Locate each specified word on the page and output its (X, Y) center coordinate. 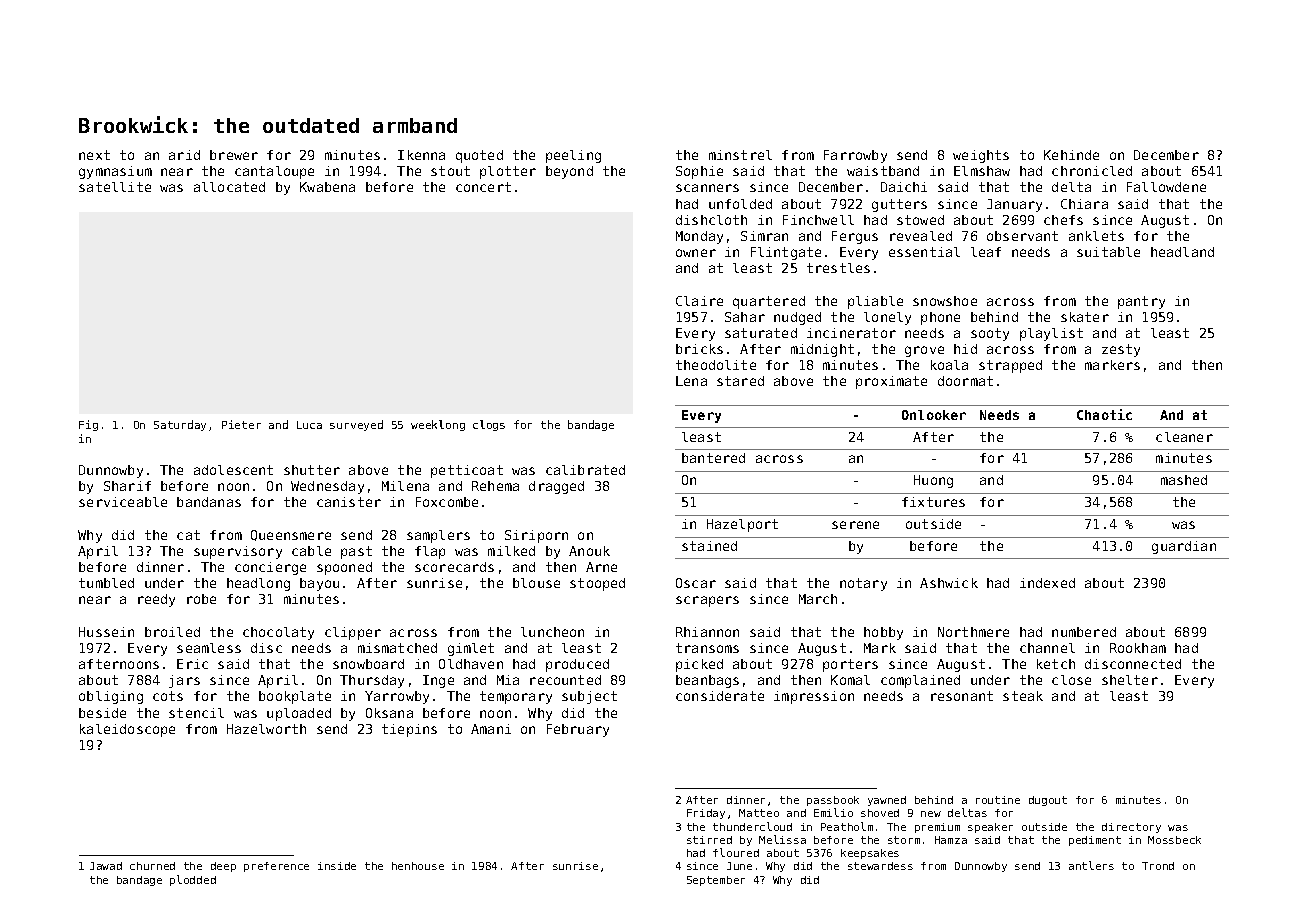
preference (276, 867)
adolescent (233, 470)
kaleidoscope (127, 730)
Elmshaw (982, 171)
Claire (699, 301)
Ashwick (949, 583)
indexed (1047, 583)
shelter (1130, 680)
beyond (569, 172)
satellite (115, 187)
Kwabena (327, 187)
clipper (353, 633)
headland (1182, 252)
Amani (491, 729)
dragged (556, 487)
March (818, 599)
